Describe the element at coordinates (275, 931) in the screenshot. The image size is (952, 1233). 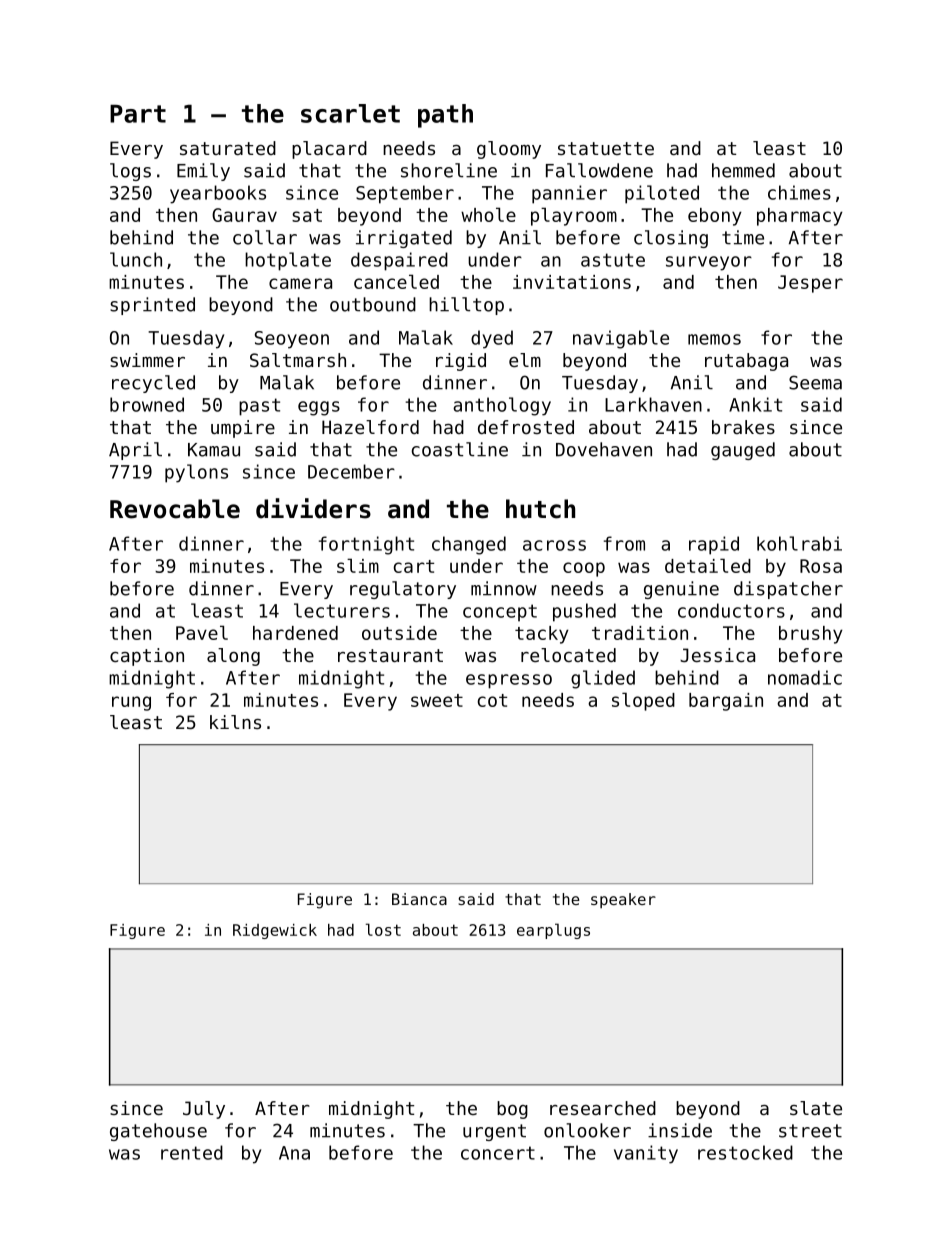
I see `Ridgewick` at that location.
